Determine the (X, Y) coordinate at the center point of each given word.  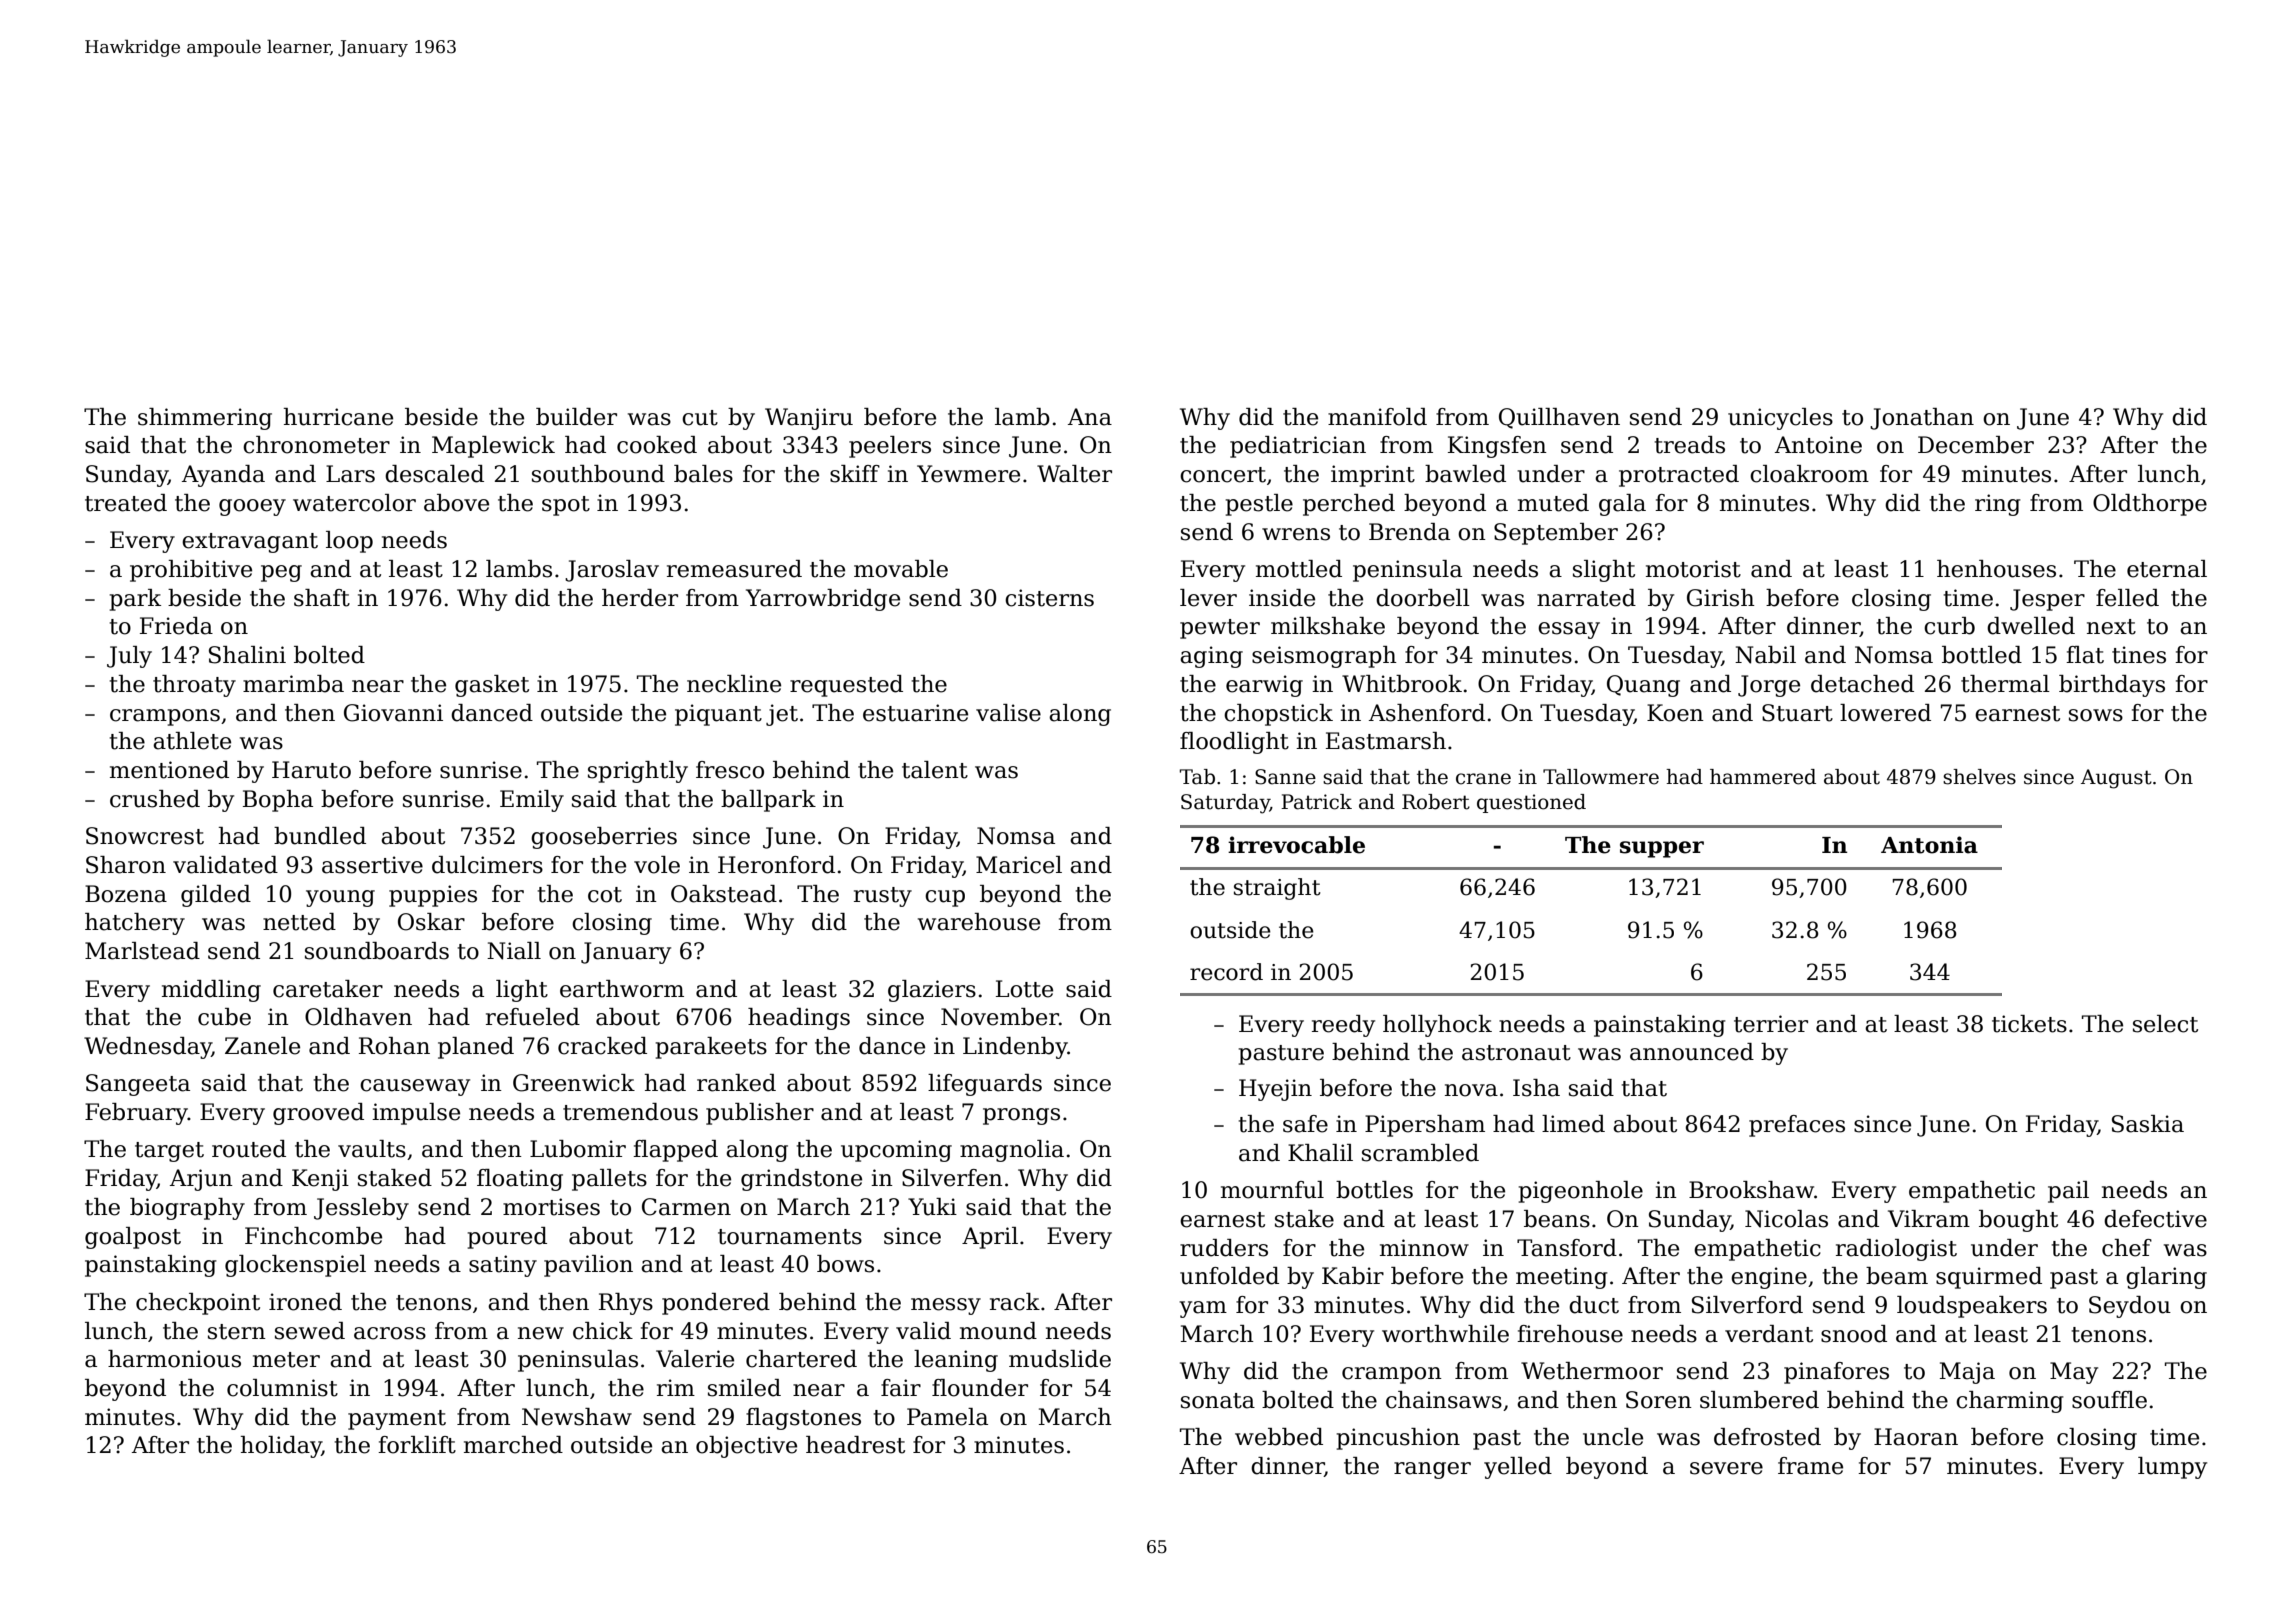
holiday (281, 1447)
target (169, 1152)
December (1976, 445)
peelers (890, 447)
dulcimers (487, 865)
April (990, 1238)
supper (1662, 849)
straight (1277, 889)
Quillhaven (1559, 418)
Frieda (176, 626)
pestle (1259, 505)
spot (566, 506)
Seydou (2130, 1307)
